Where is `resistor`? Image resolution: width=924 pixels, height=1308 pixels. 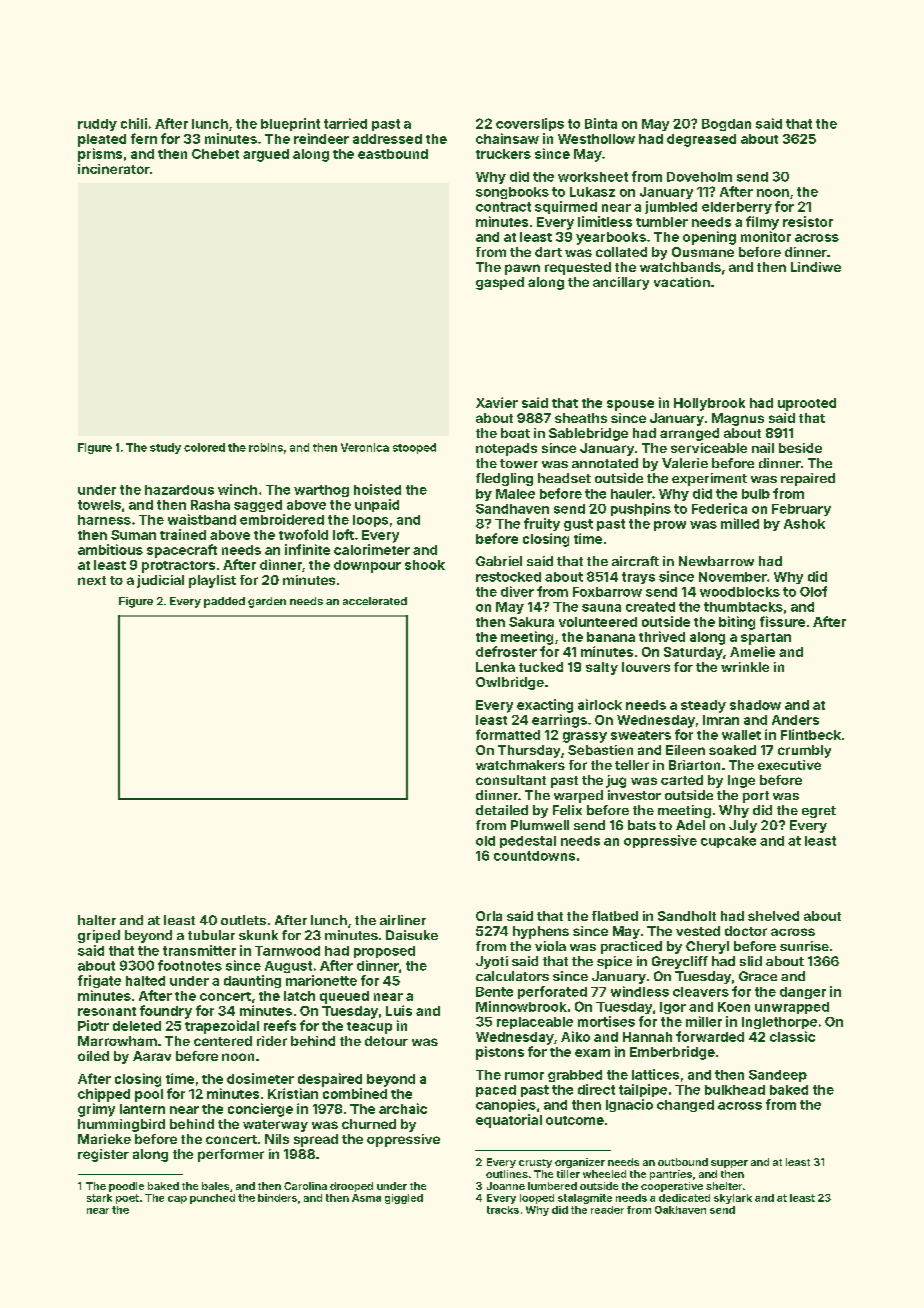
resistor is located at coordinates (808, 221).
